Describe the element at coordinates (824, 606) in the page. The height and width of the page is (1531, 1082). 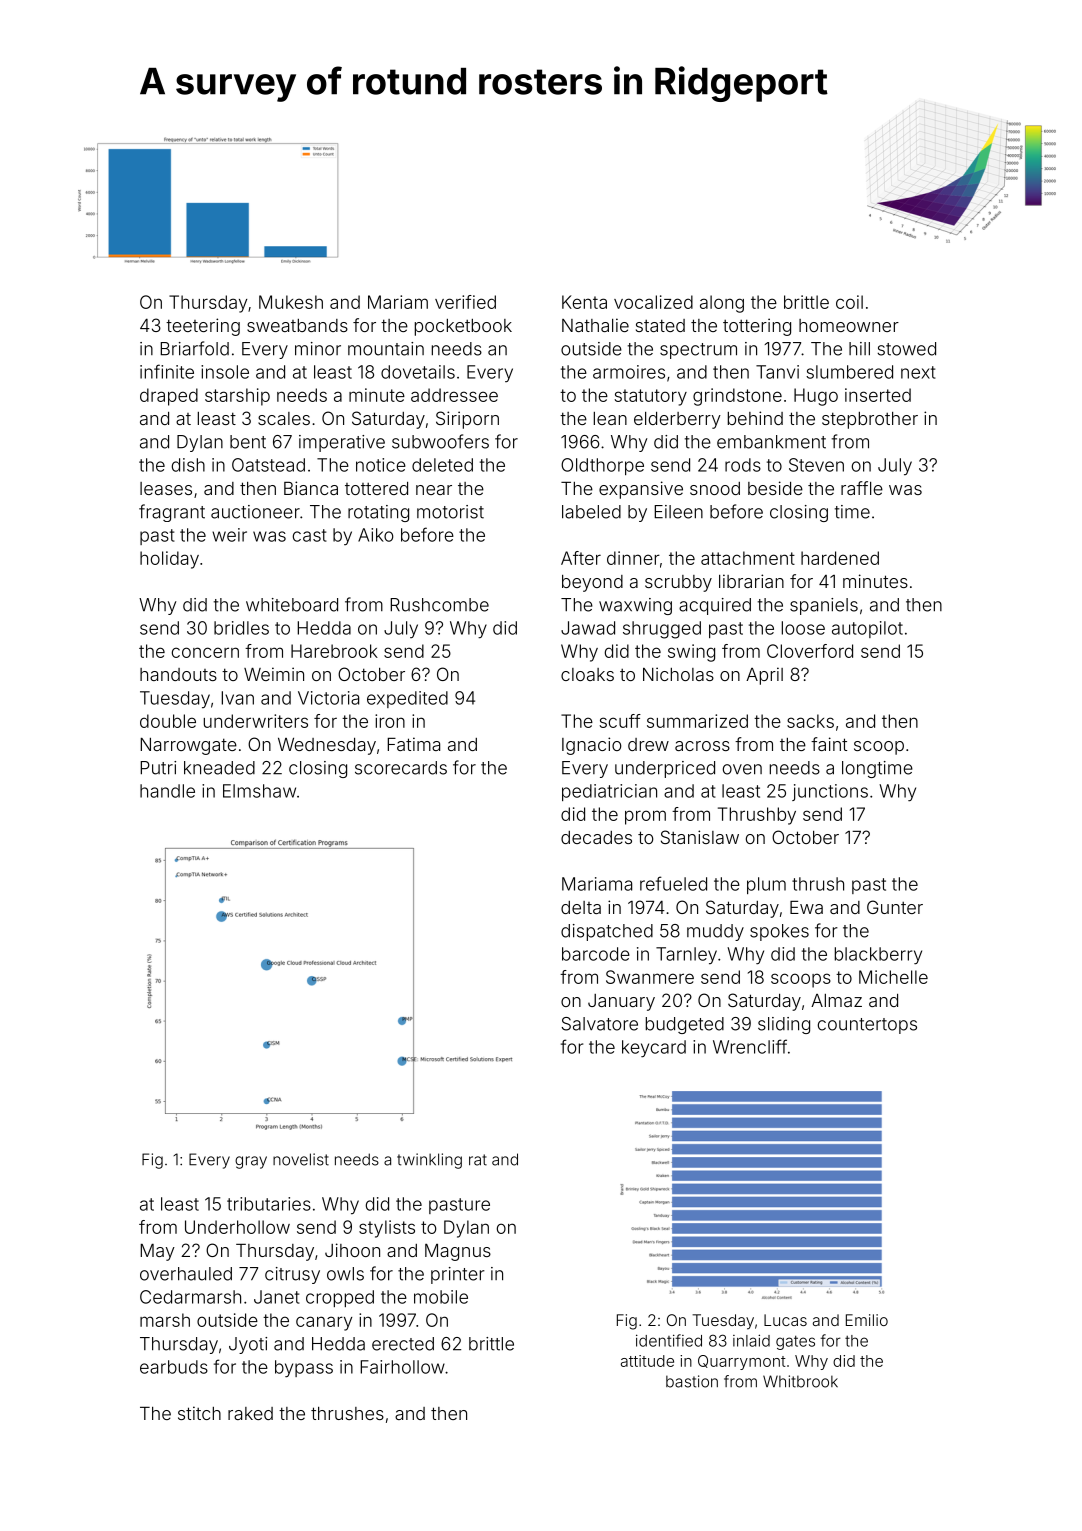
I see `spaniels` at that location.
